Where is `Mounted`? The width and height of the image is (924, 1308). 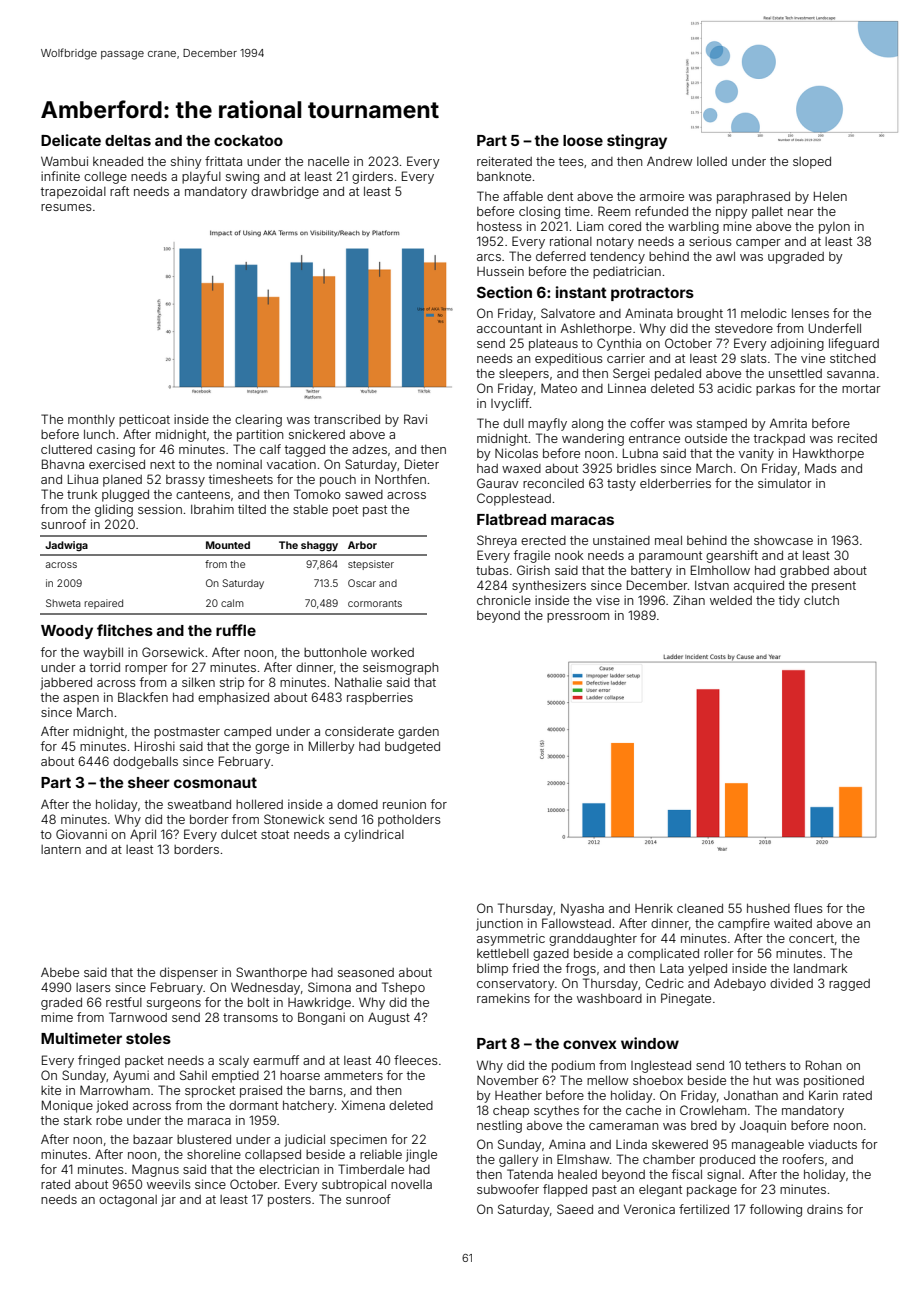
Mounted is located at coordinates (228, 545).
